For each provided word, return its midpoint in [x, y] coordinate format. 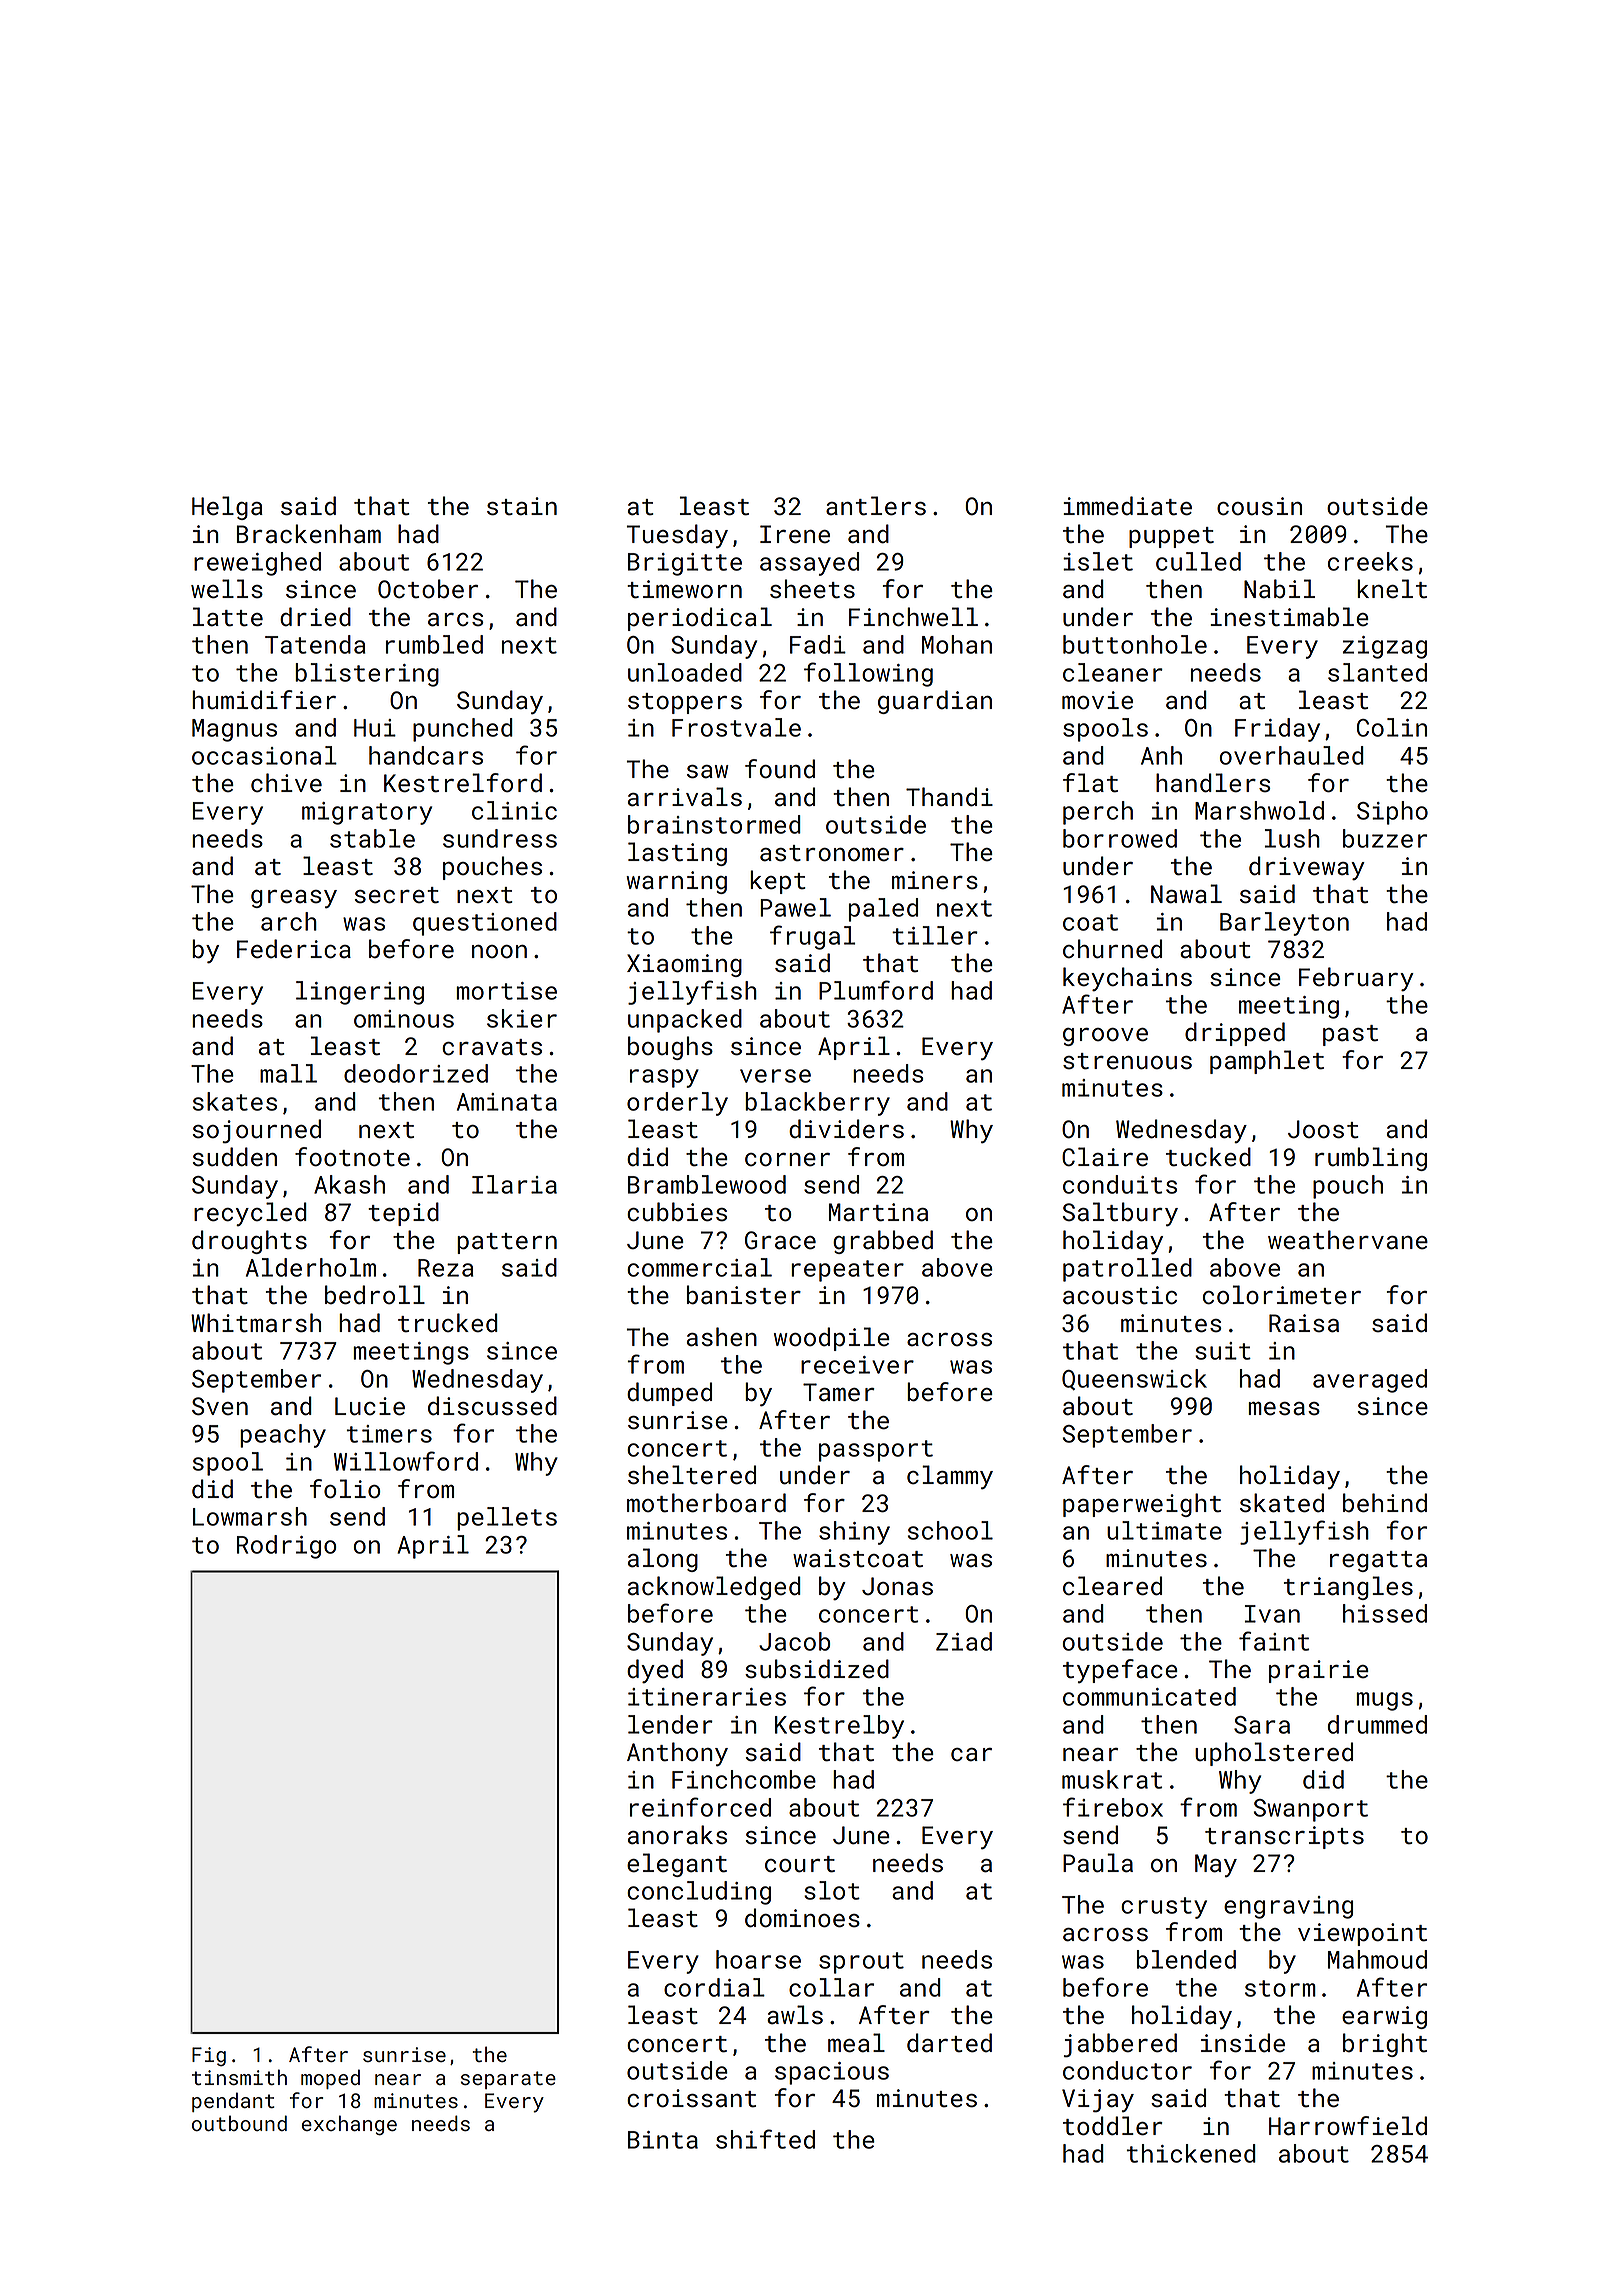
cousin [1259, 506]
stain [522, 506]
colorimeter [1282, 1295]
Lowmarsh [250, 1516]
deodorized [416, 1073]
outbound [239, 2123]
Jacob [794, 1641]
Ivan [1272, 1614]
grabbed [883, 1242]
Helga [227, 508]
